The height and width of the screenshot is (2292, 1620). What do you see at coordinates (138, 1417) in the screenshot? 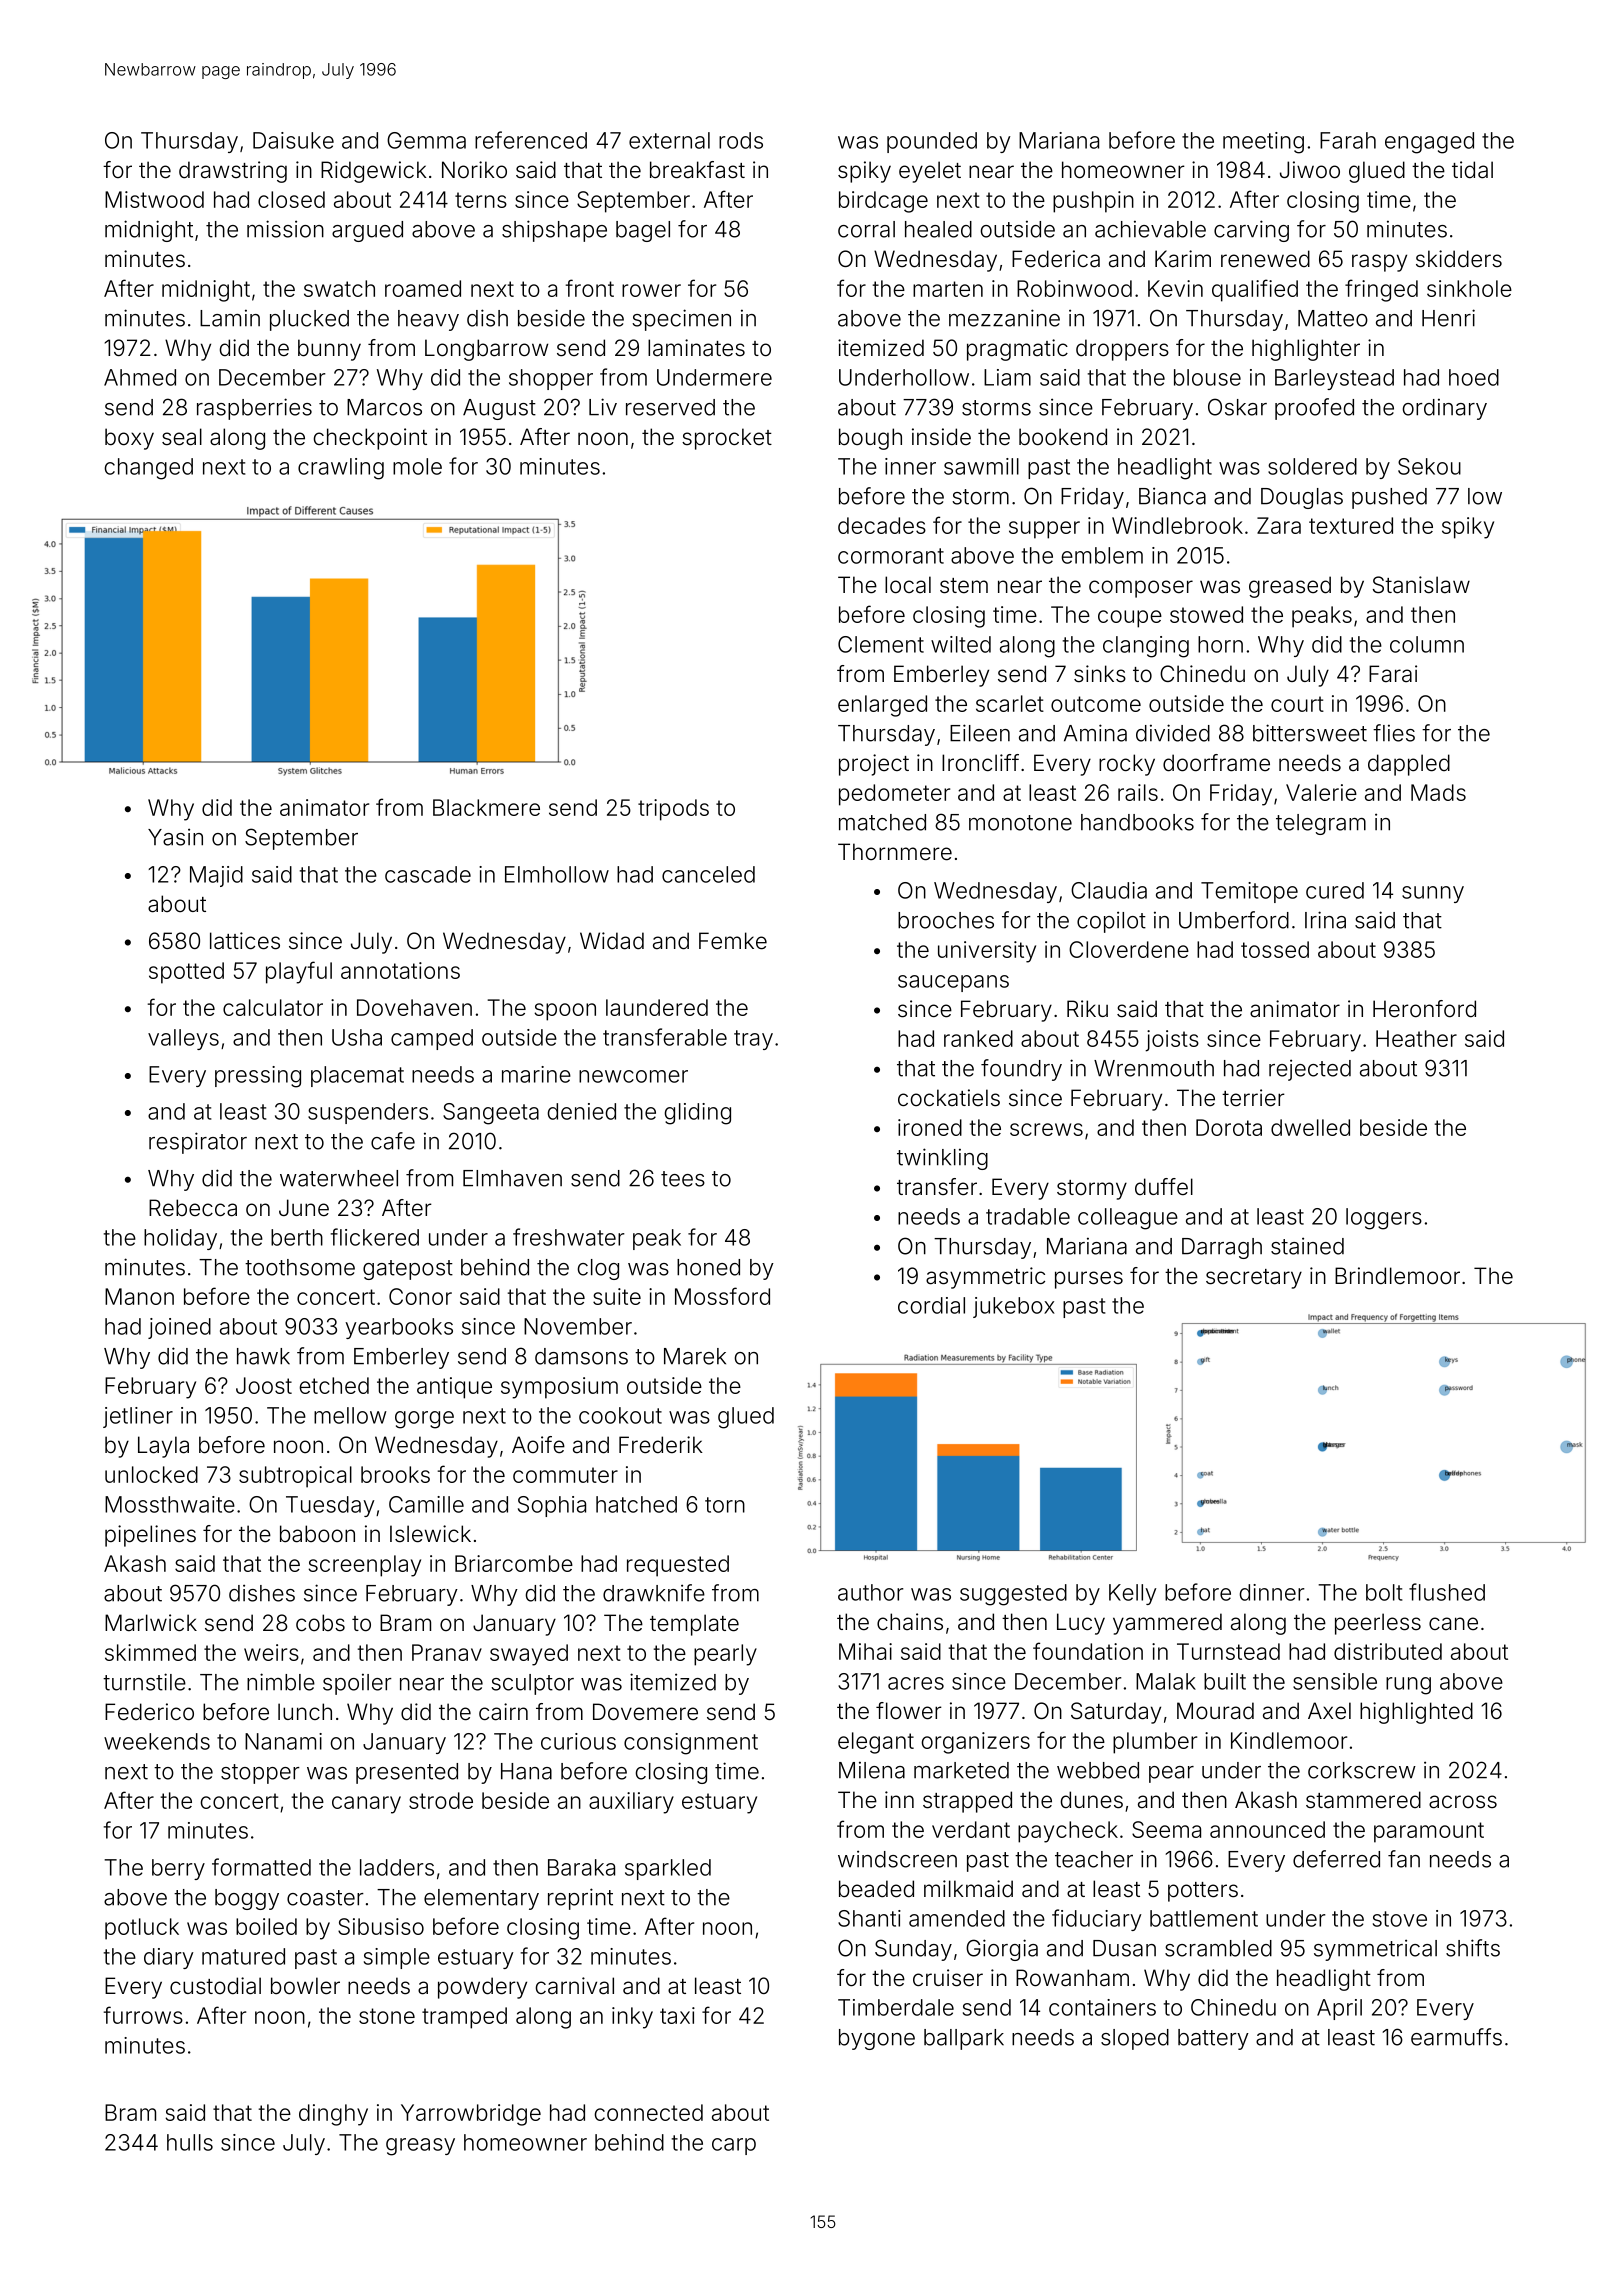
I see `jetliner` at bounding box center [138, 1417].
